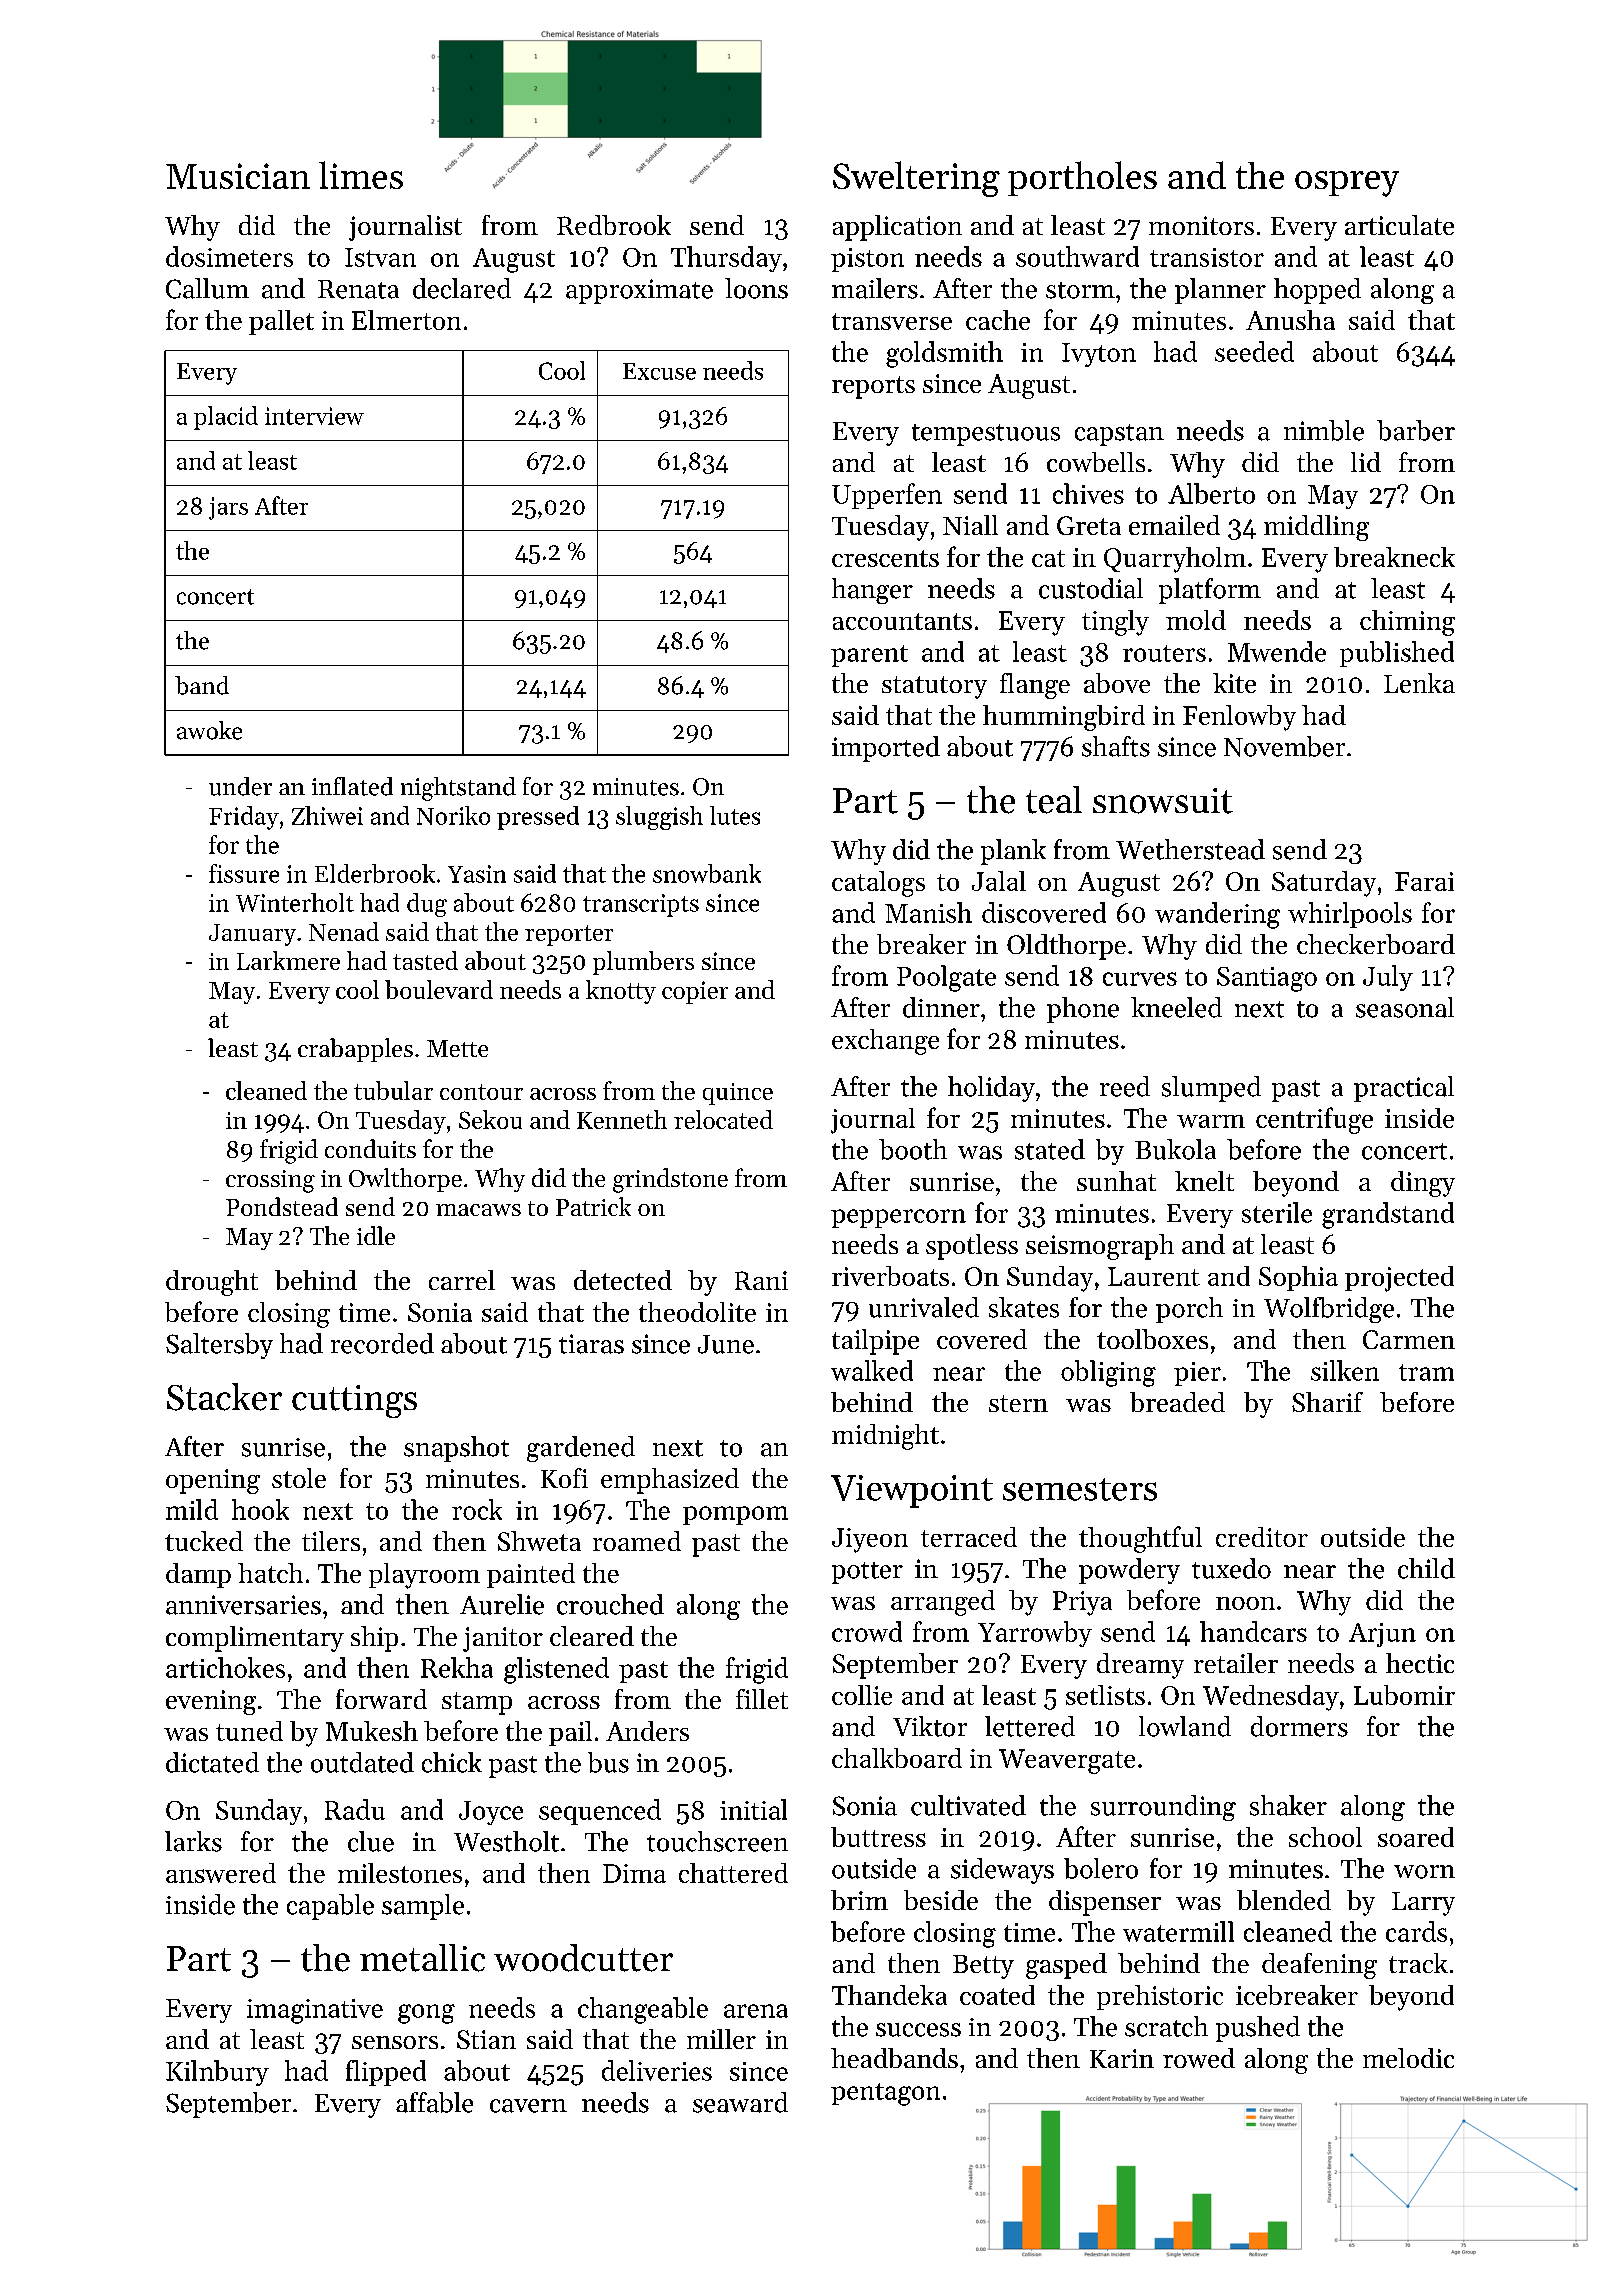 This screenshot has height=2292, width=1620. Describe the element at coordinates (1405, 1007) in the screenshot. I see `seasonal` at that location.
